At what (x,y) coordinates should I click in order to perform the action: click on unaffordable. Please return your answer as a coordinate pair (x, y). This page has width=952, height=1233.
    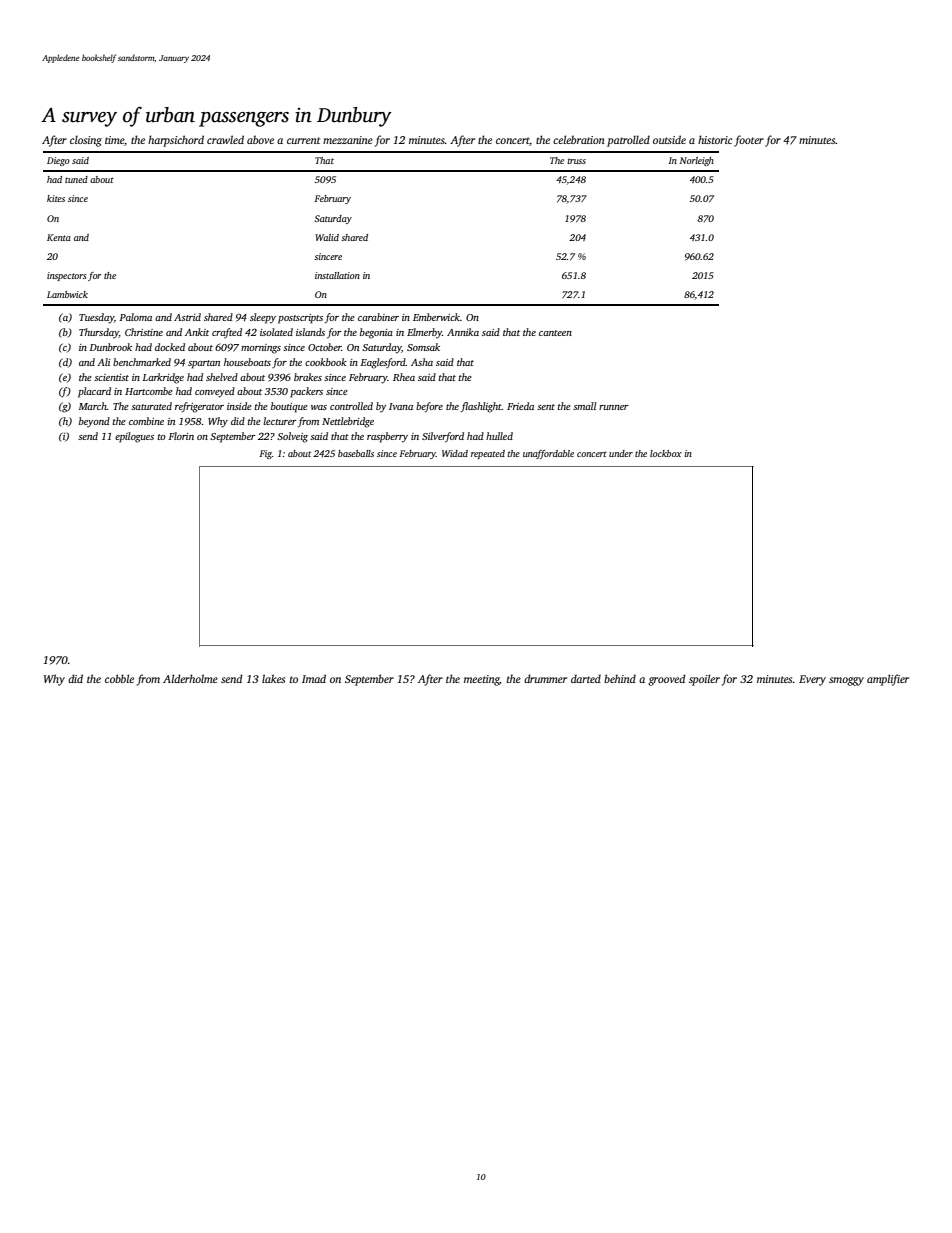
    Looking at the image, I should click on (548, 454).
